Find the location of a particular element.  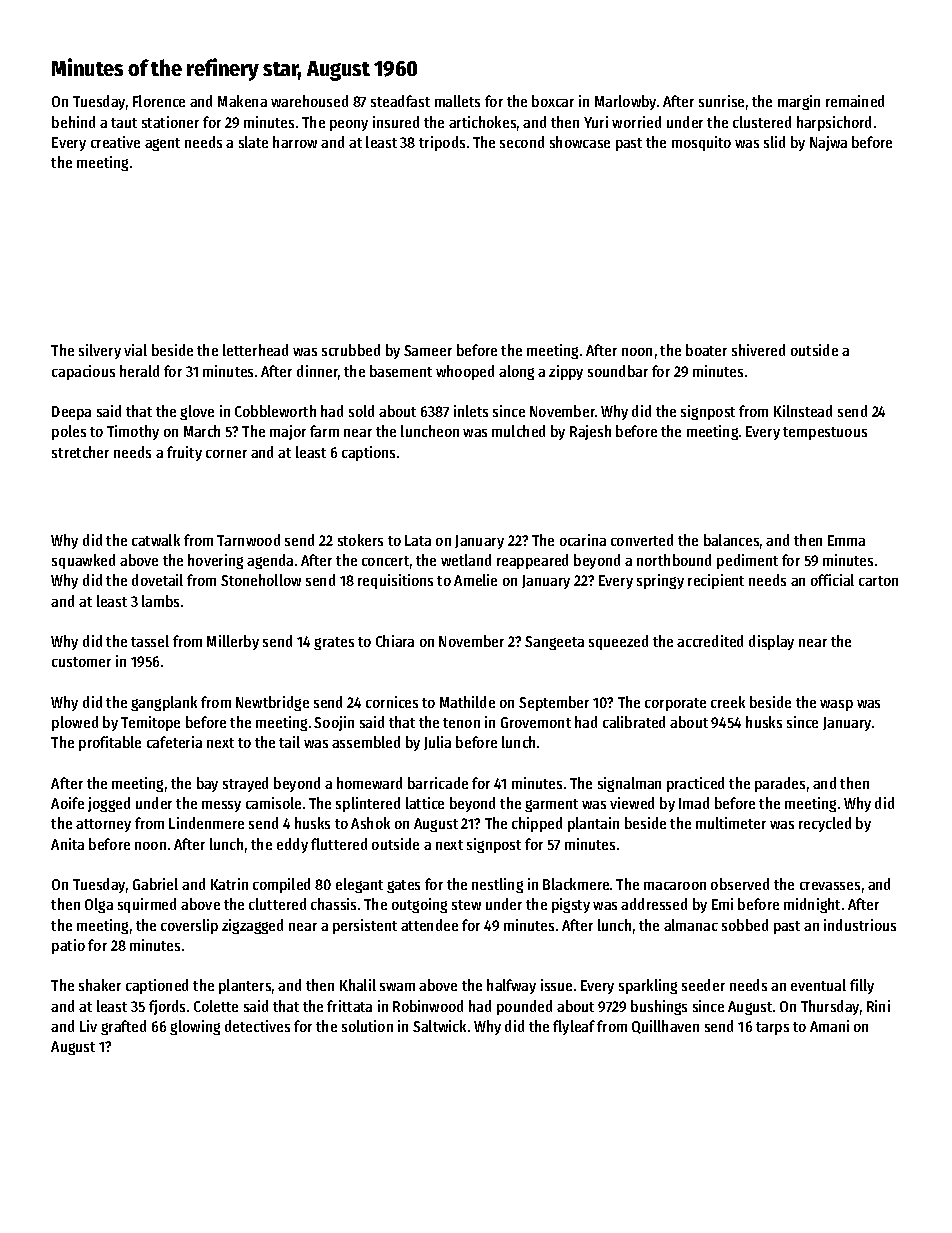

slate is located at coordinates (253, 142).
